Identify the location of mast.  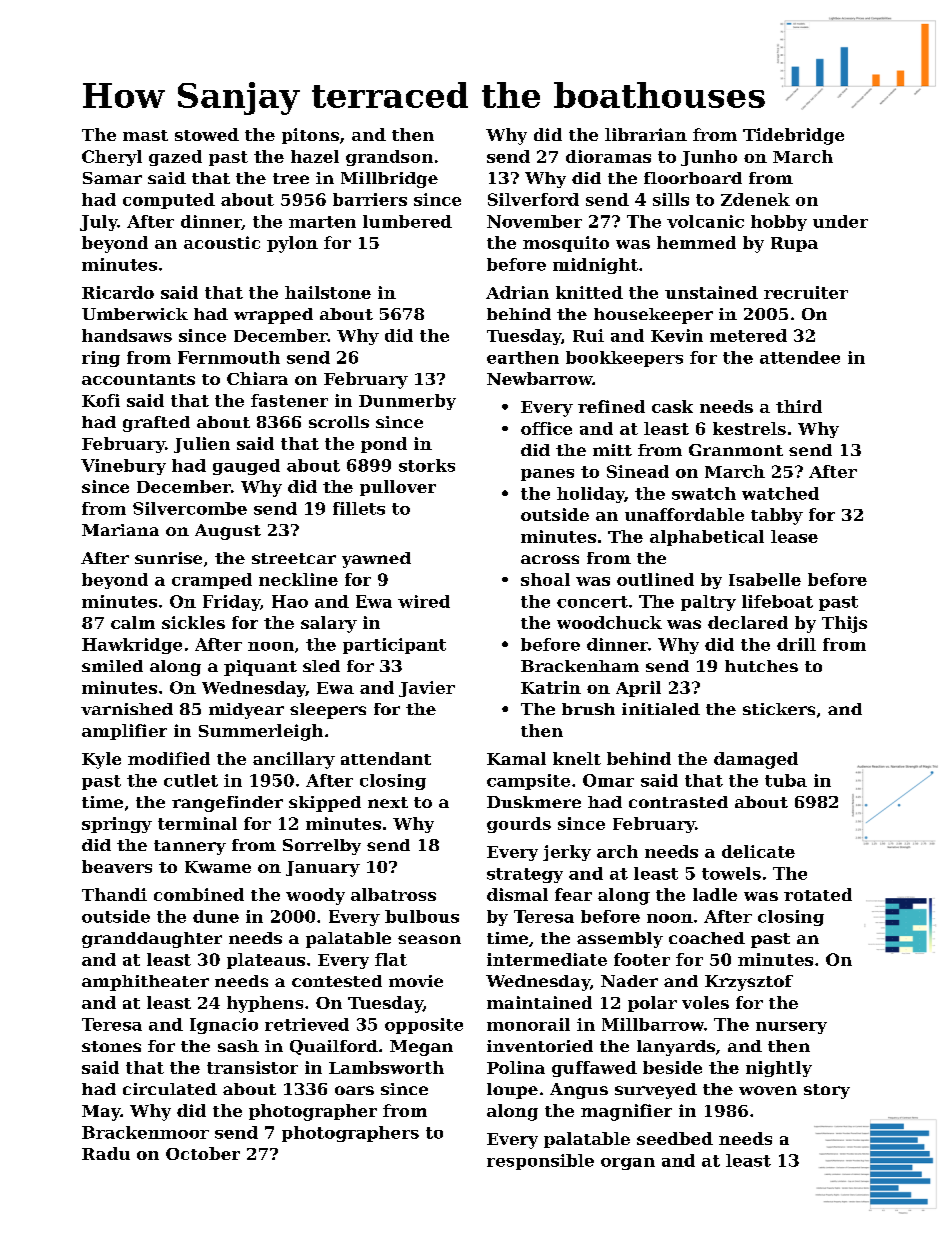
(145, 135).
